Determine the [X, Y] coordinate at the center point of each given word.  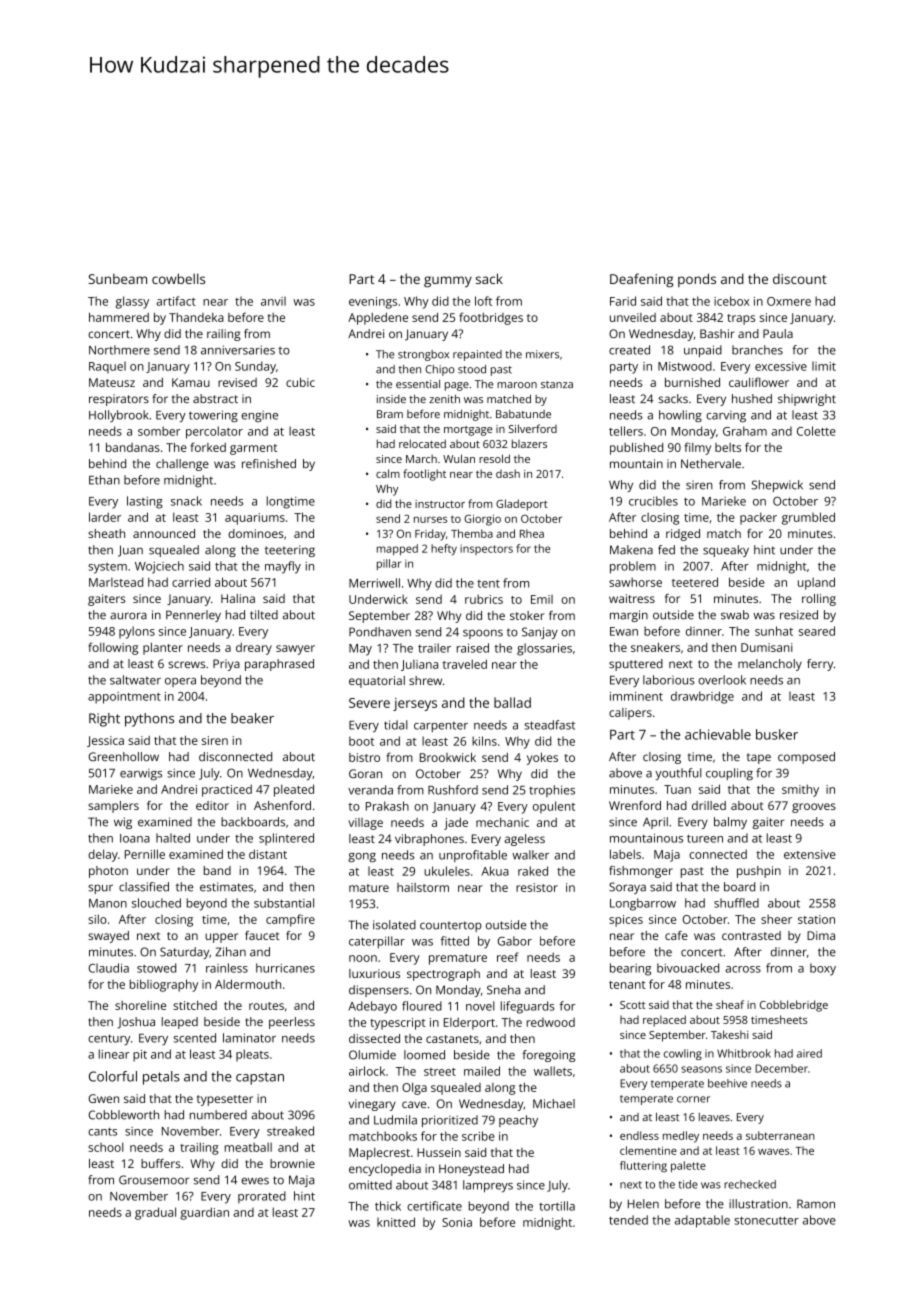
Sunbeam [118, 279]
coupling [729, 774]
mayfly [283, 567]
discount [800, 279]
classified [144, 887]
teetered [695, 582]
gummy [448, 282]
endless [639, 1135]
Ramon [816, 1204]
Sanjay [540, 633]
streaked [290, 1131]
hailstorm [423, 887]
